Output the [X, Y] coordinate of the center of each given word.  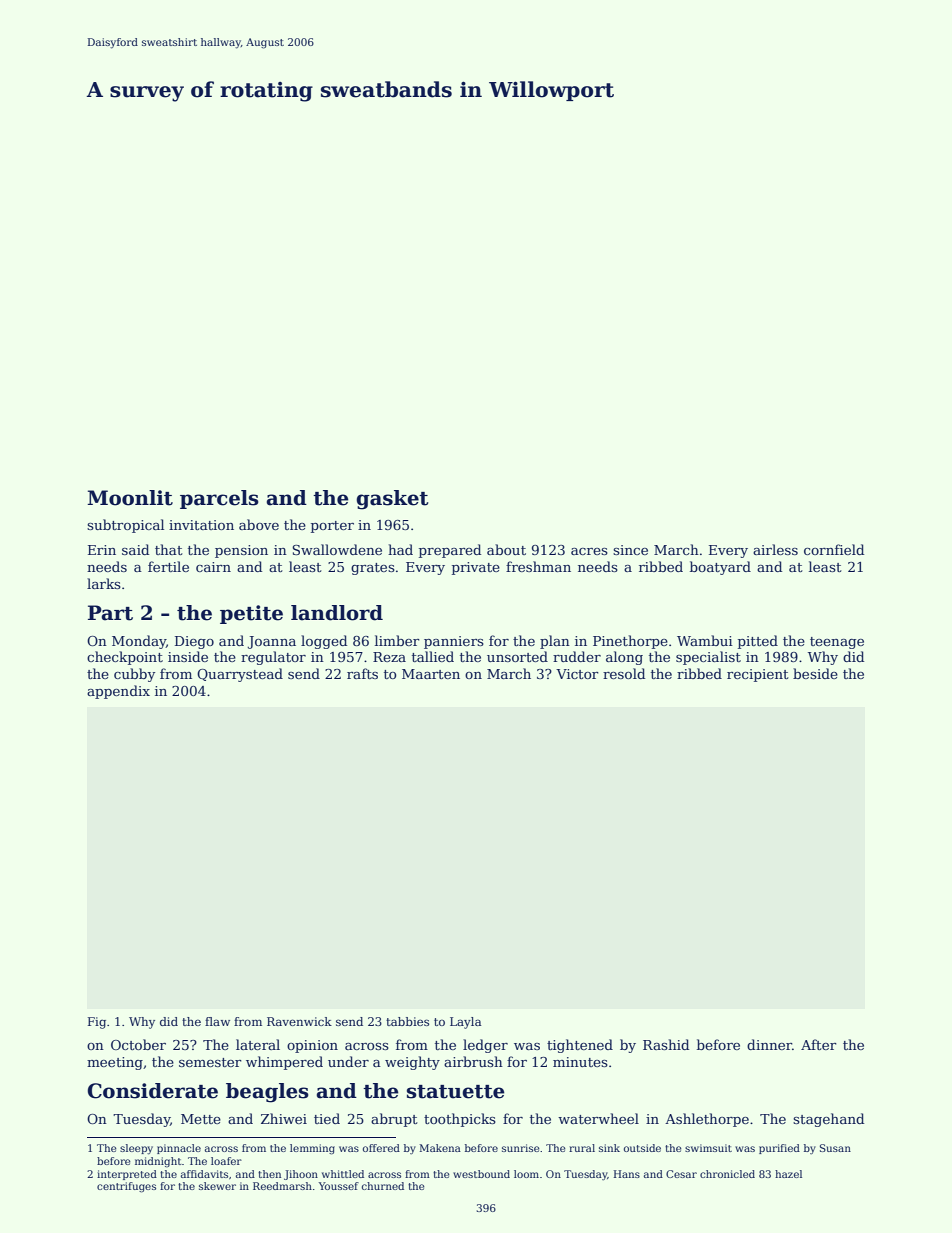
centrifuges [126, 1187]
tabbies [407, 1021]
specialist [708, 658]
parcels [219, 499]
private [476, 568]
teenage [837, 643]
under [348, 1061]
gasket [392, 500]
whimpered [284, 1063]
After [819, 1044]
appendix [118, 692]
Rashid [666, 1044]
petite [251, 614]
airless [775, 549]
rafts [362, 673]
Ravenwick [299, 1021]
